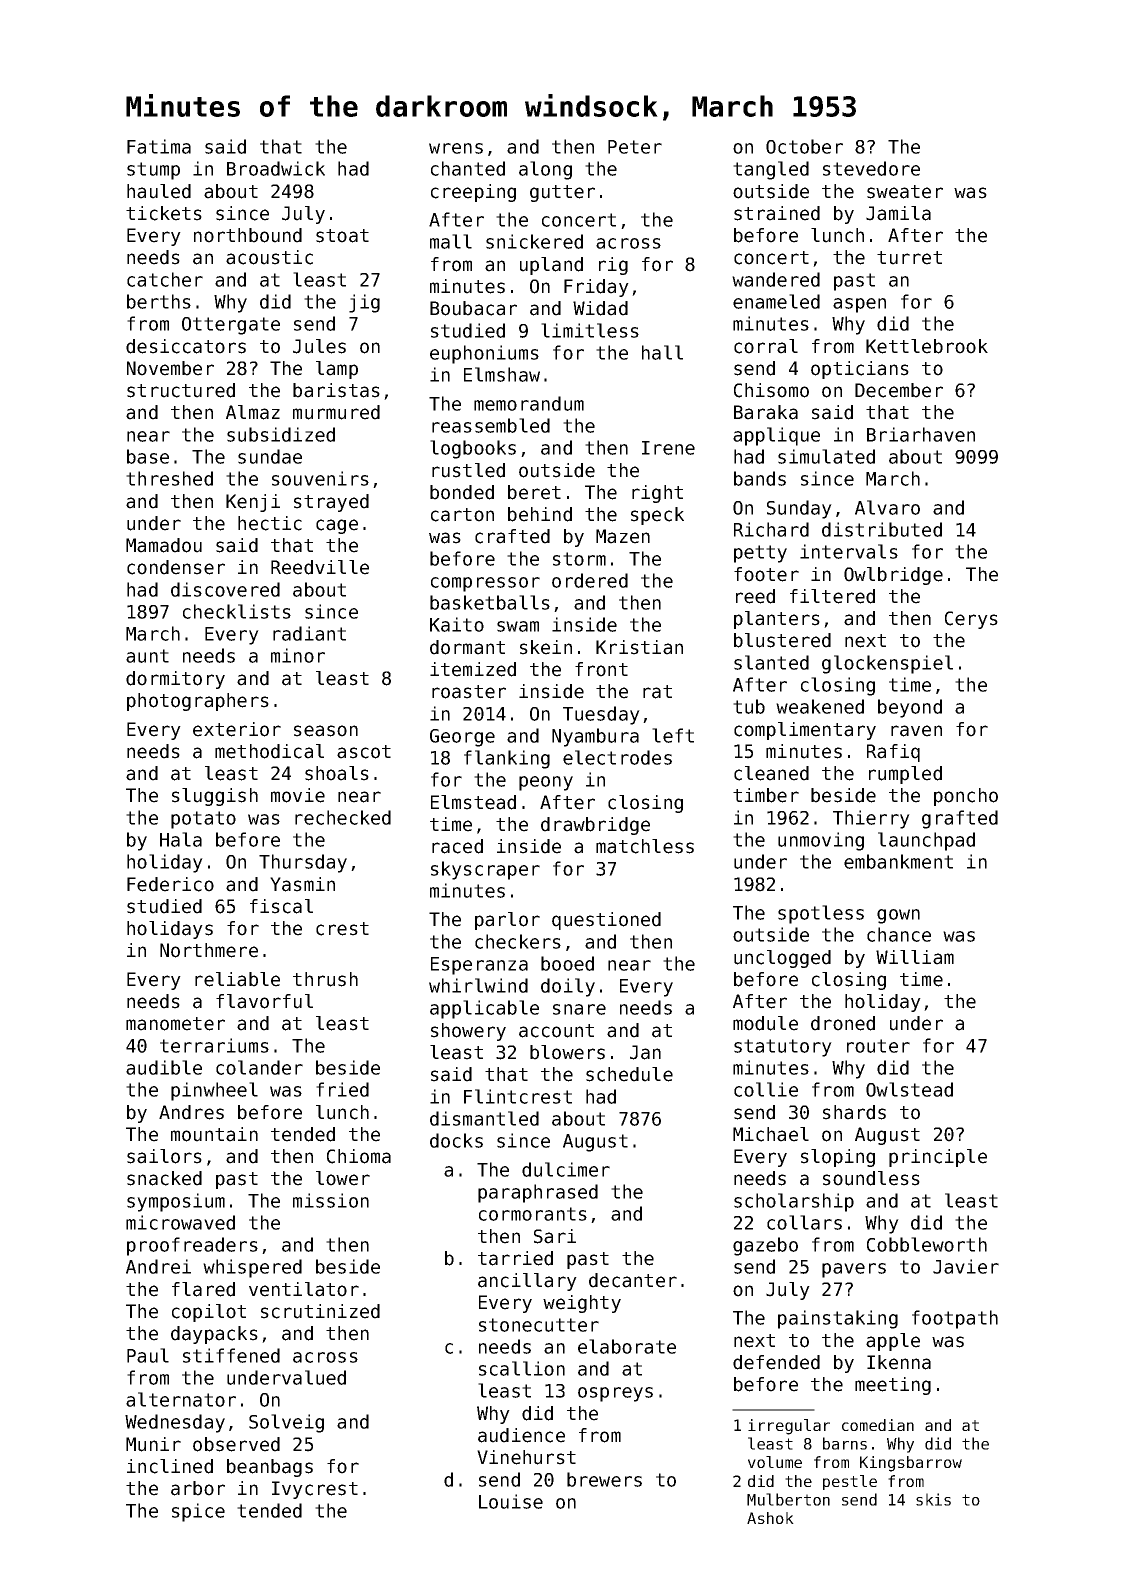  I want to click on spice, so click(198, 1512).
